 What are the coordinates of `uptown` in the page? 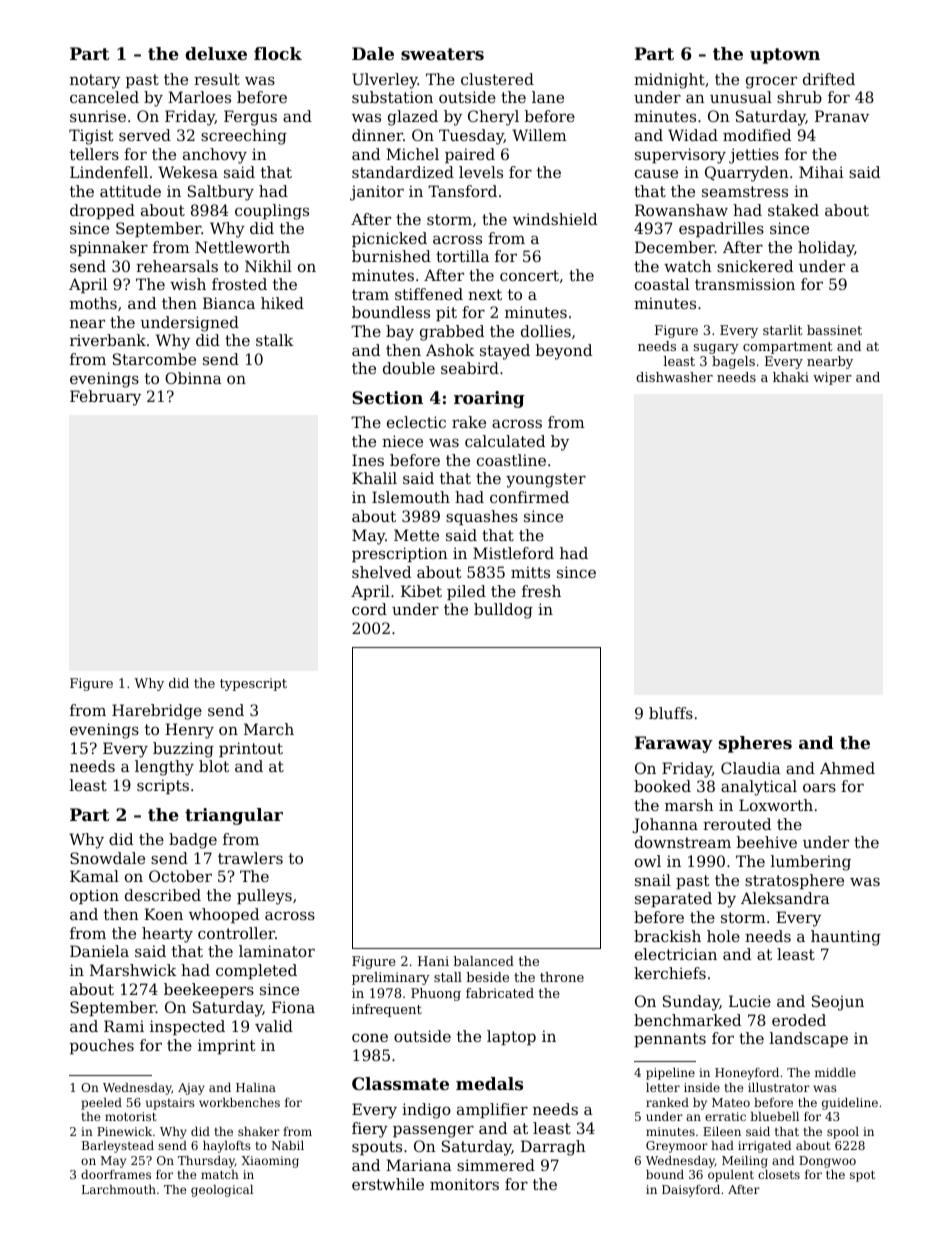 It's located at (785, 56).
